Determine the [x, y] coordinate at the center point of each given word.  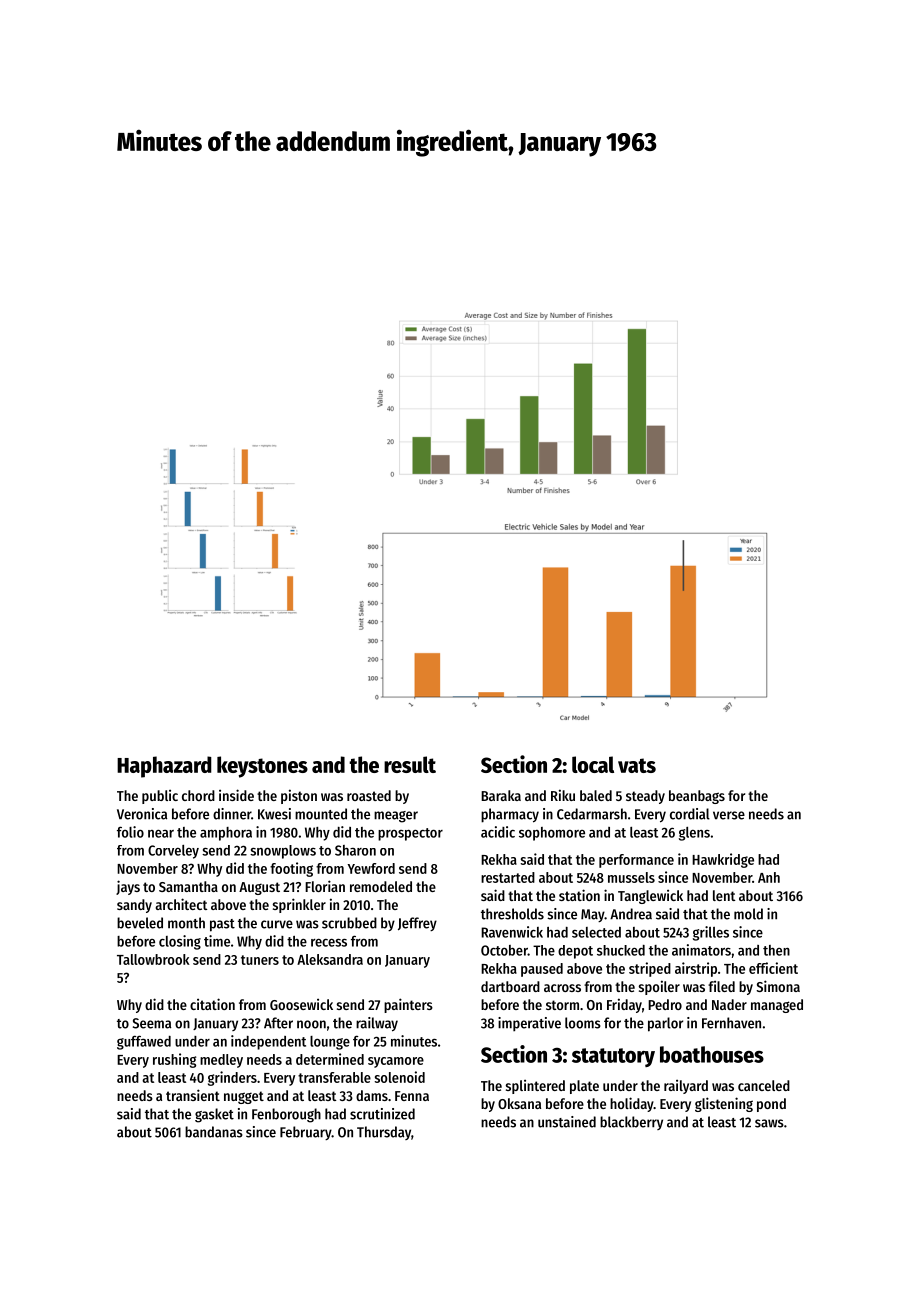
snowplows [283, 852]
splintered [535, 1087]
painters [408, 1005]
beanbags [697, 797]
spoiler [659, 987]
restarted [508, 877]
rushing [174, 1060]
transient [193, 1095]
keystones [262, 767]
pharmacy [510, 815]
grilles [711, 933]
